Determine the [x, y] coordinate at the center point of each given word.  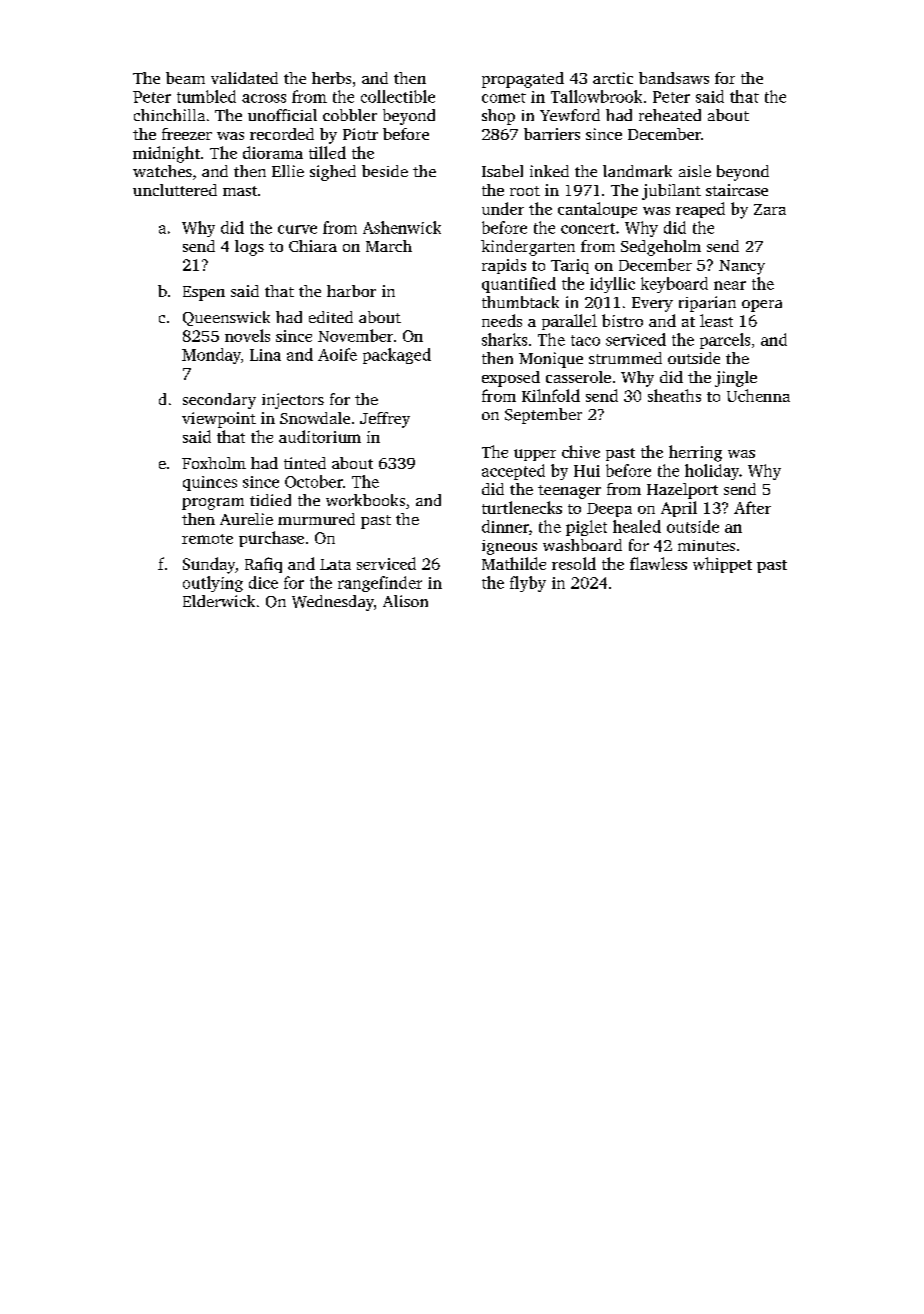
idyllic [612, 285]
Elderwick [219, 601]
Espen [204, 293]
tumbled [206, 96]
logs [249, 248]
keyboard [674, 285]
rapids [504, 266]
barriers [552, 134]
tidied [270, 500]
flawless [658, 563]
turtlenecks [522, 507]
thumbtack [520, 302]
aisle [695, 171]
